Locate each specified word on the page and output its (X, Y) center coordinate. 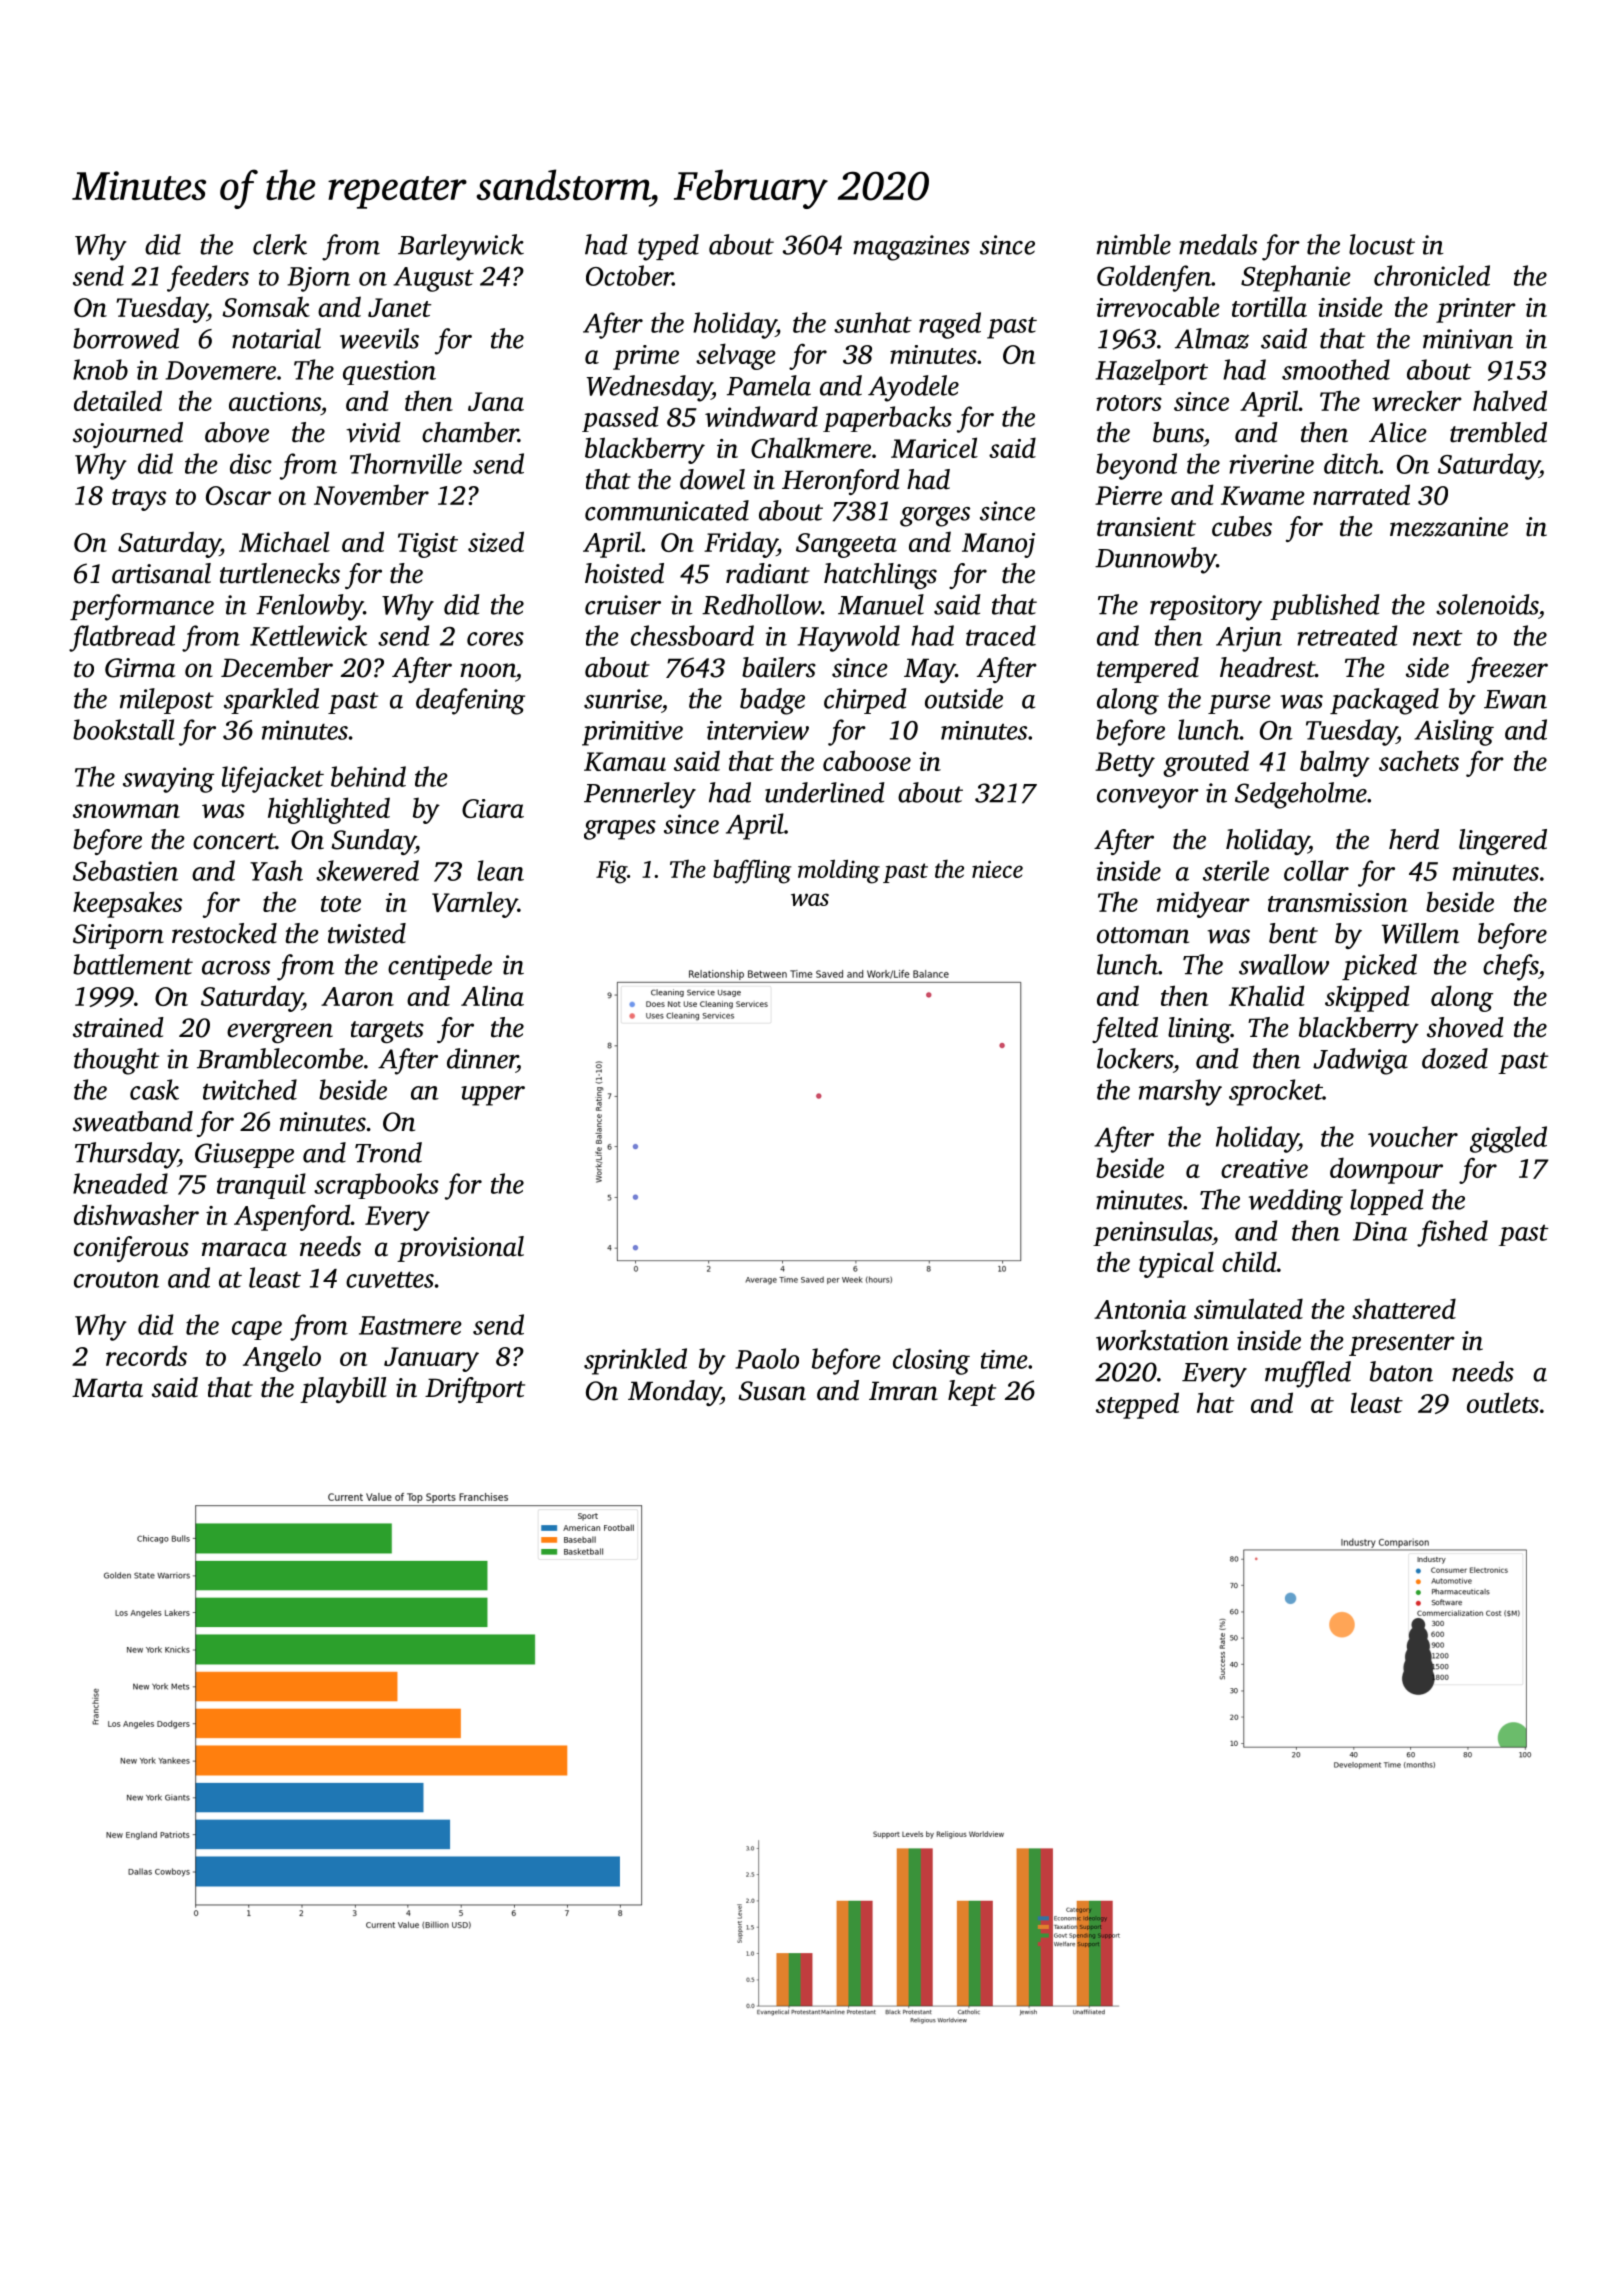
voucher (1413, 1136)
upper (493, 1096)
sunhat (873, 322)
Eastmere (410, 1325)
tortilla (1269, 306)
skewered (367, 870)
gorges (935, 517)
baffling (752, 871)
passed (620, 419)
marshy (1180, 1092)
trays (139, 500)
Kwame (1263, 495)
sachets (1419, 760)
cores (495, 639)
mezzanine (1449, 527)
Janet (399, 307)
